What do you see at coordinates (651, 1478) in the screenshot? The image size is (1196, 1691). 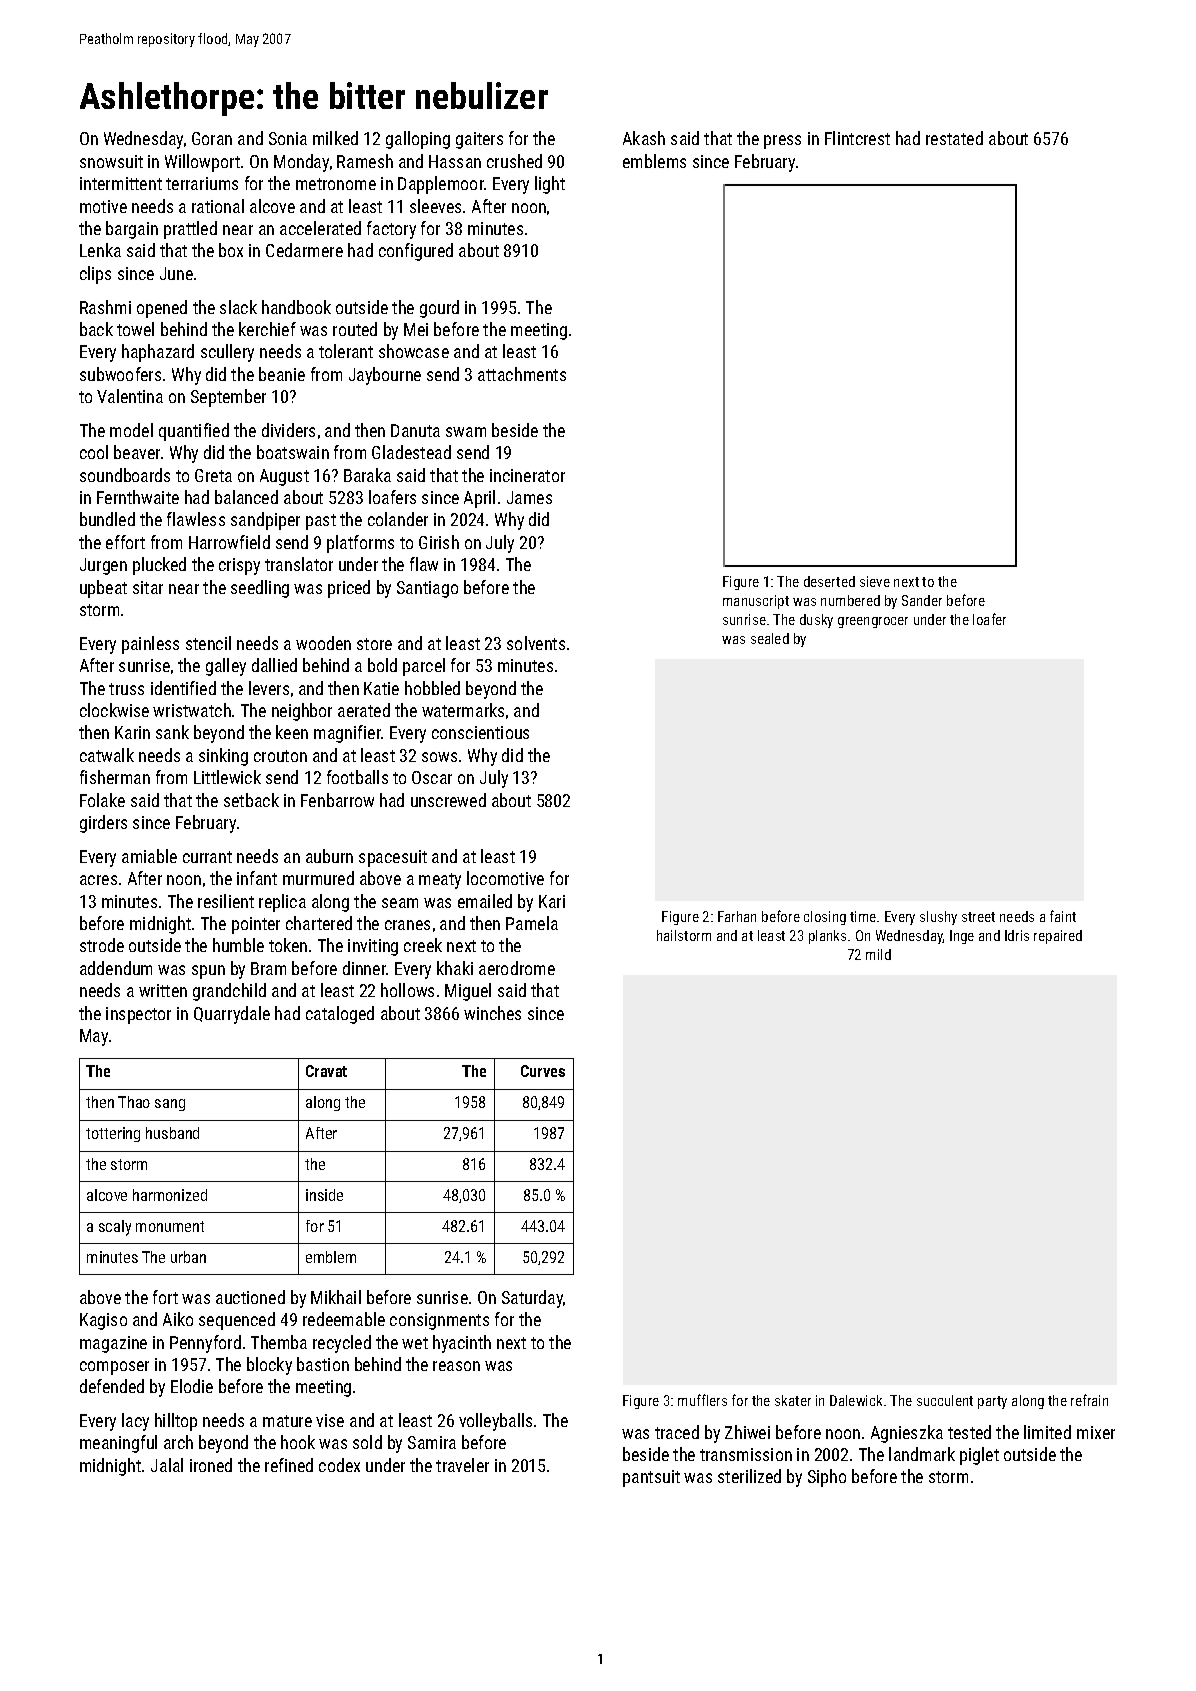 I see `pantsuit` at bounding box center [651, 1478].
